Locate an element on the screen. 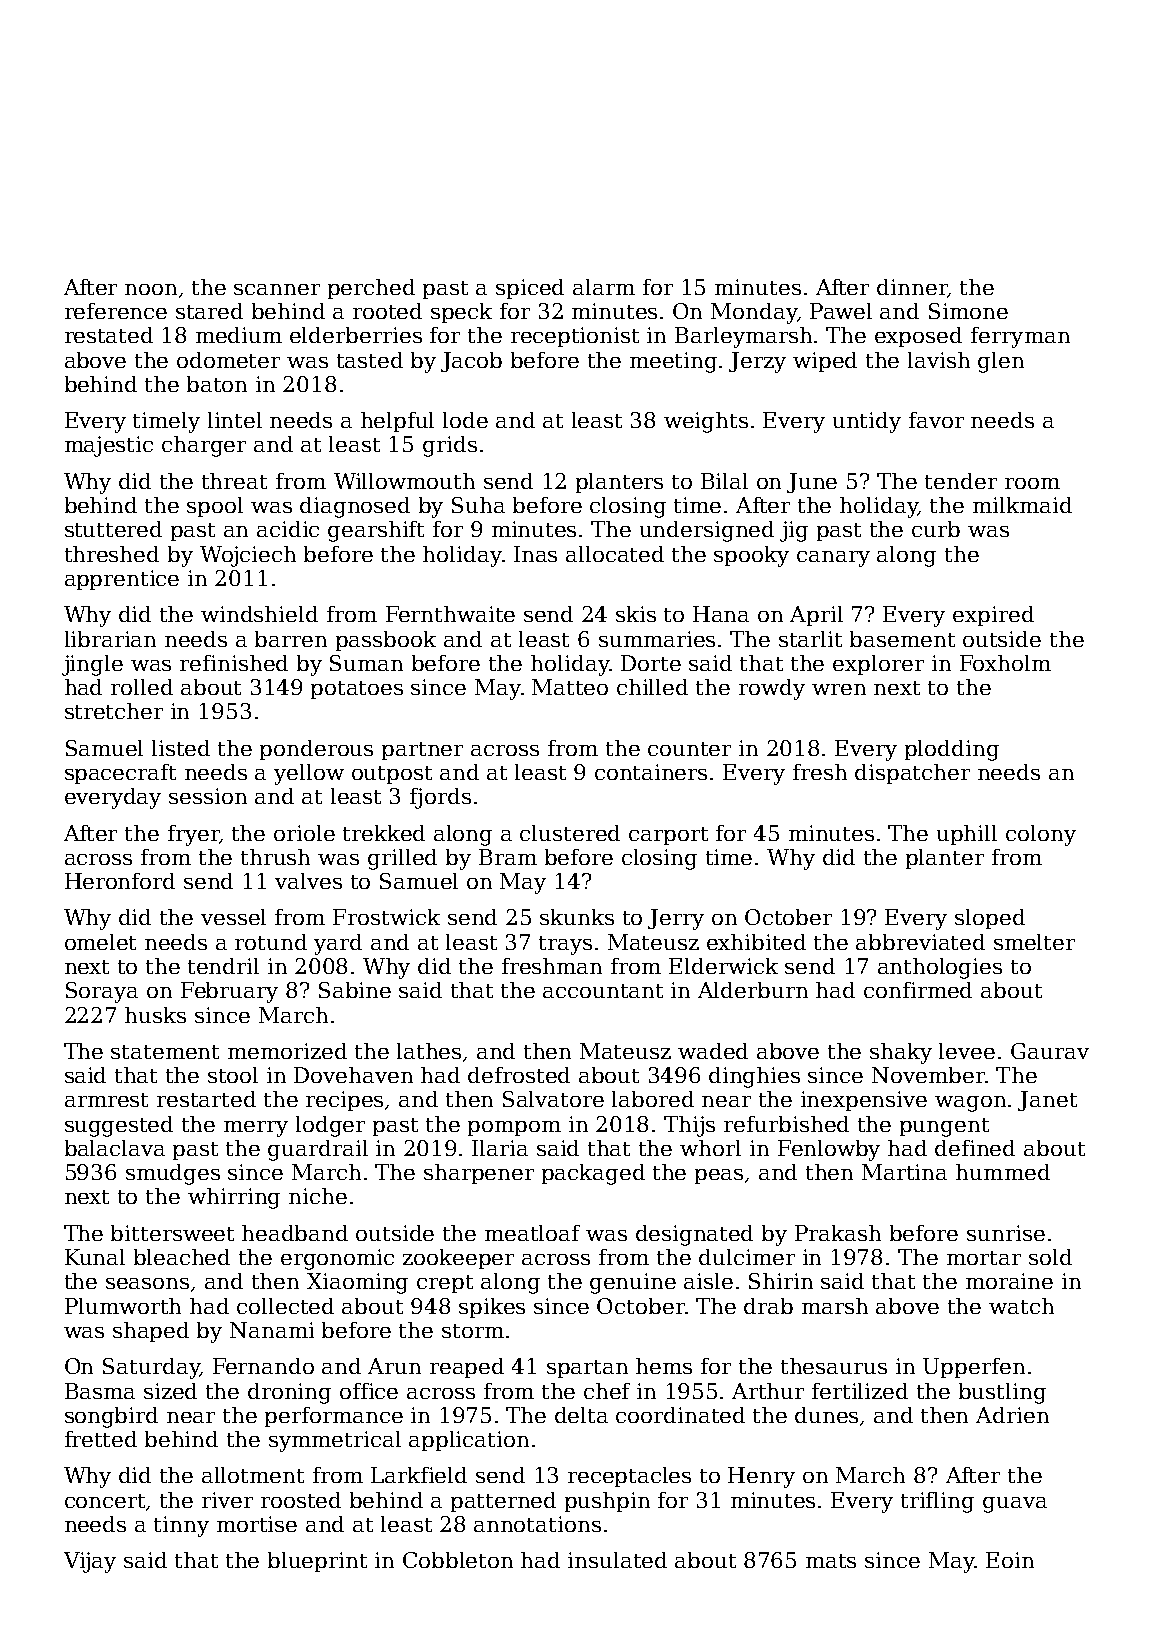  scanner is located at coordinates (277, 289).
